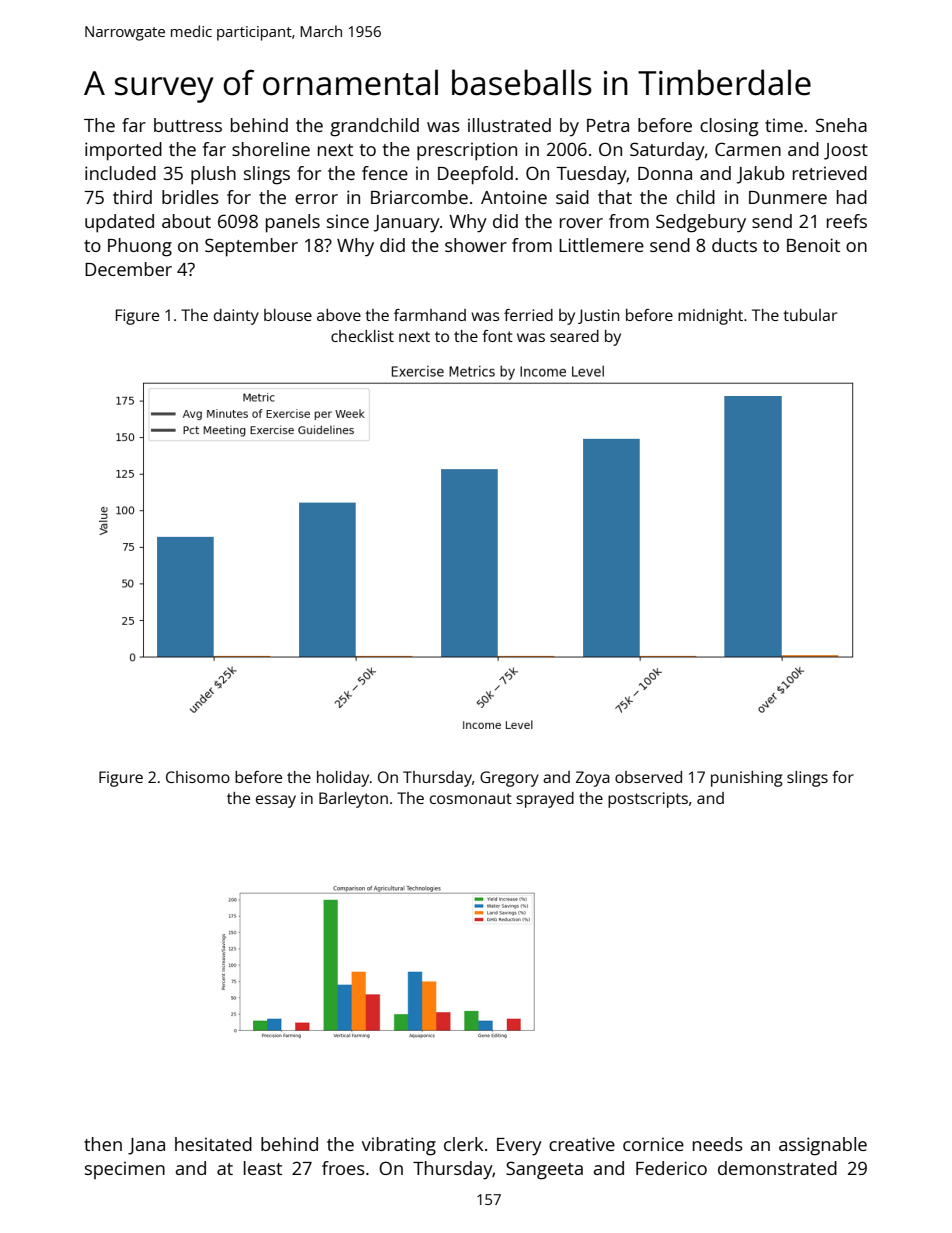 This screenshot has height=1233, width=952. Describe the element at coordinates (608, 125) in the screenshot. I see `Petra` at that location.
